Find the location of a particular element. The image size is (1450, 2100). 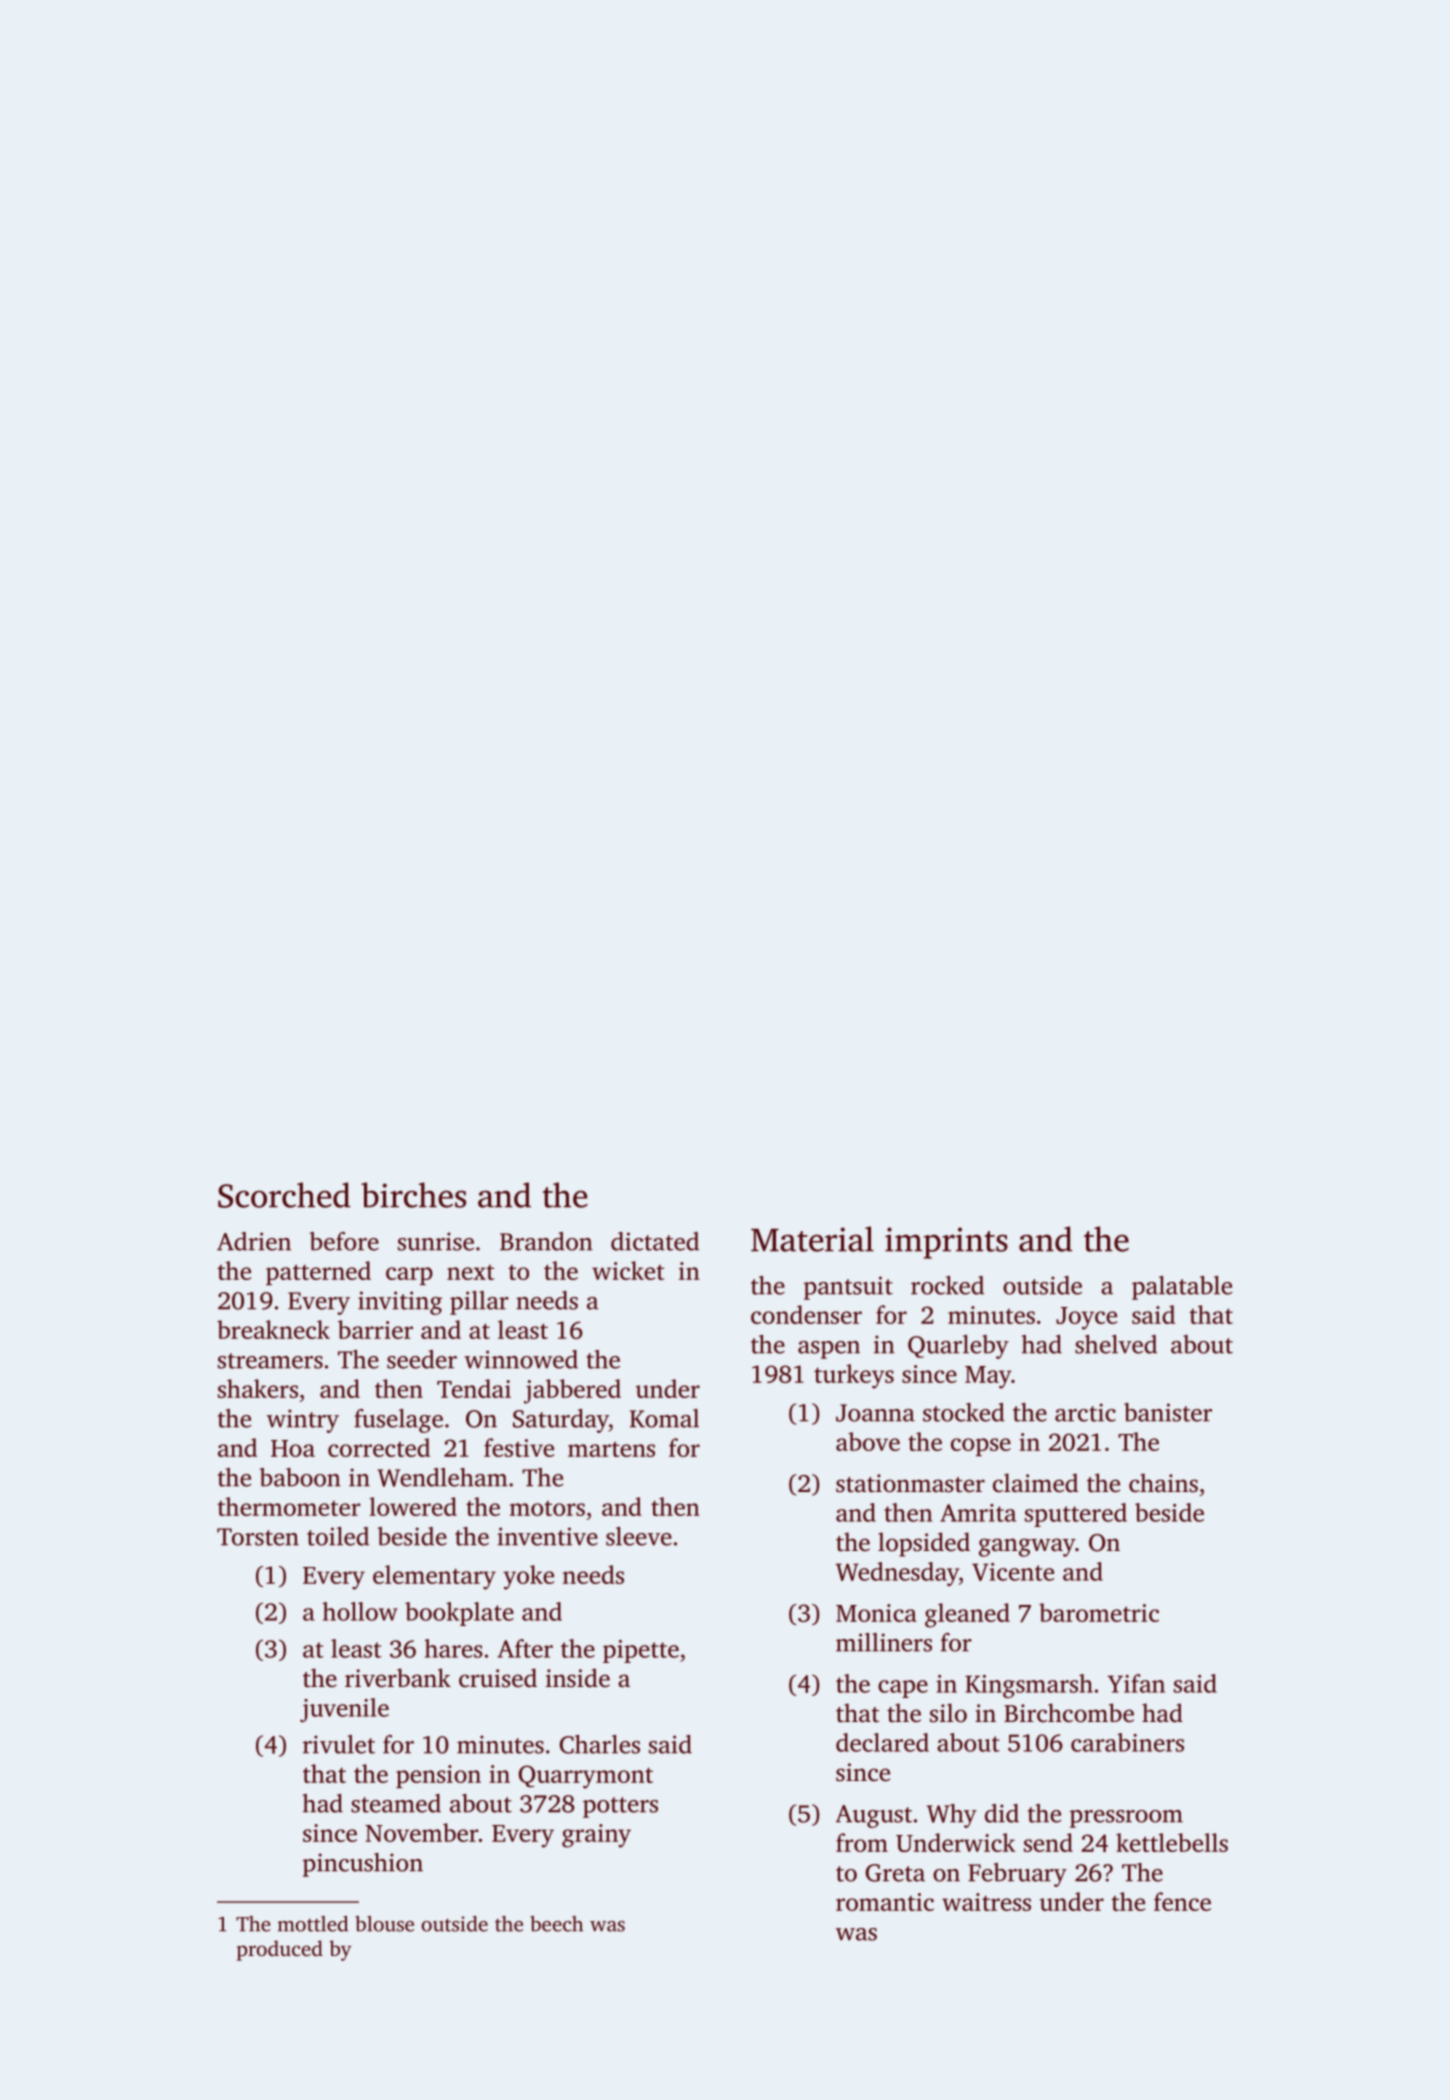

birches is located at coordinates (413, 1195).
